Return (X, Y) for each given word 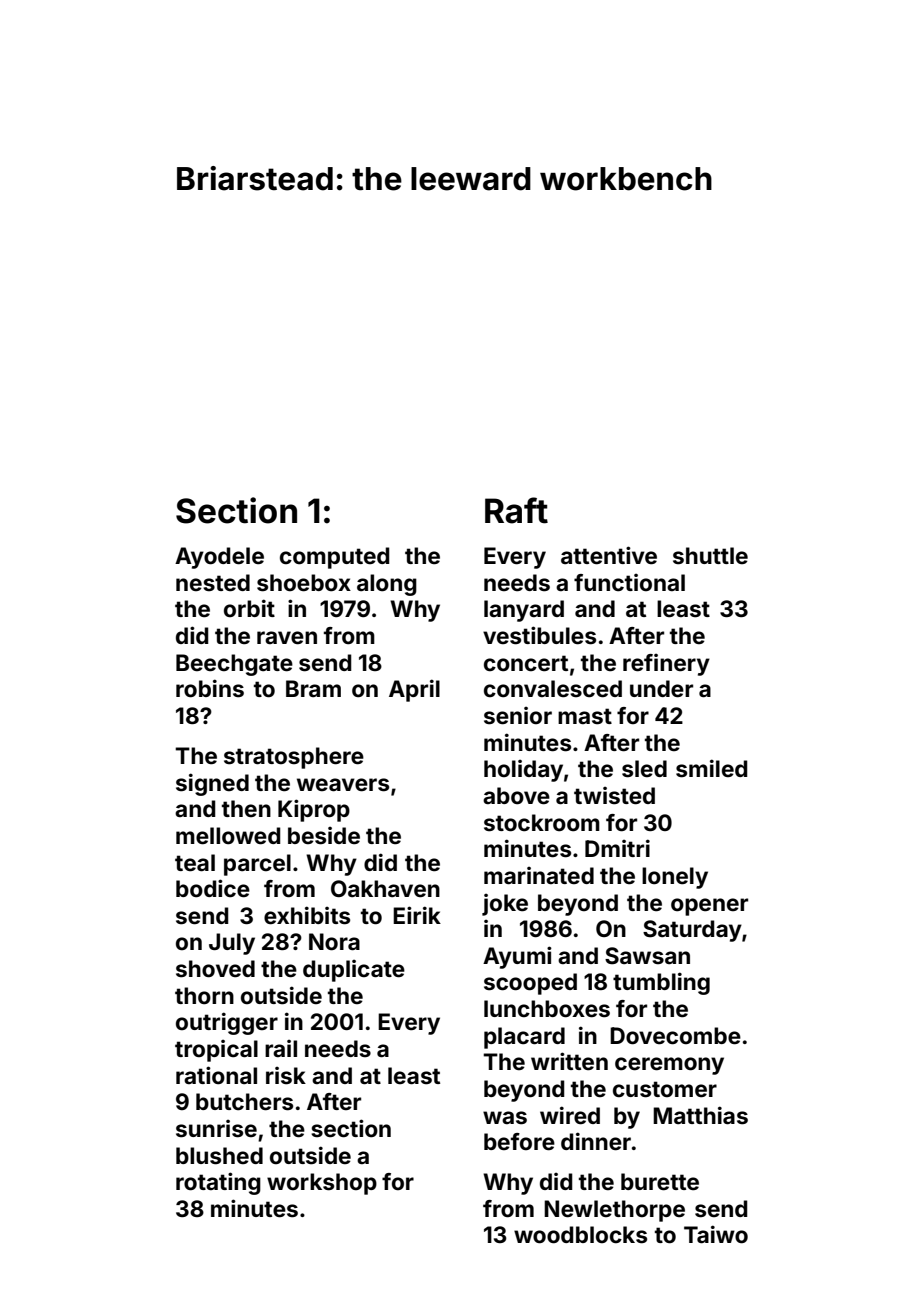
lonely (675, 878)
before (519, 1142)
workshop (322, 1184)
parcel (257, 865)
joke (505, 905)
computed (334, 558)
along (387, 585)
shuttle (710, 556)
